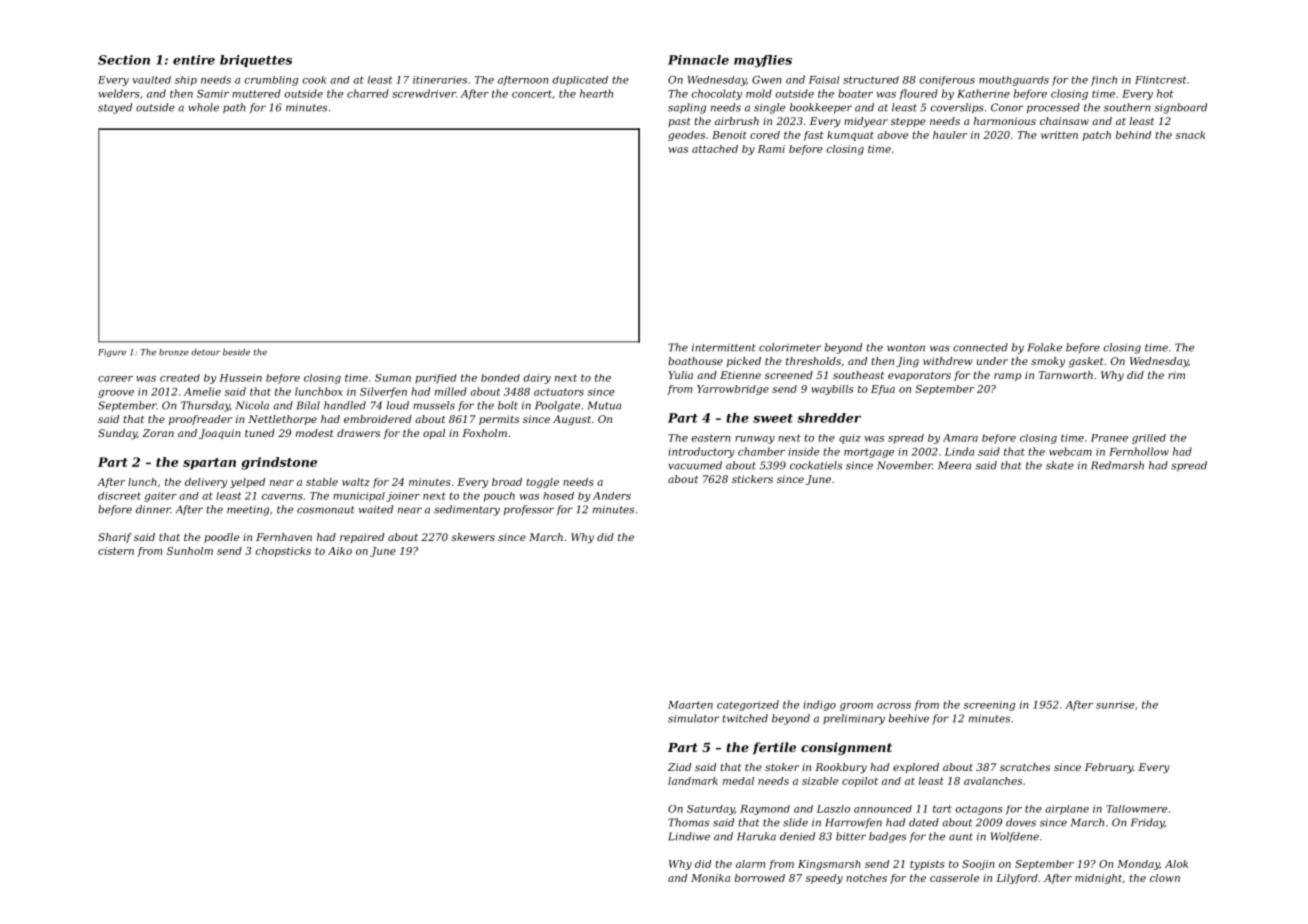 The width and height of the screenshot is (1308, 924). Describe the element at coordinates (693, 718) in the screenshot. I see `simulator` at that location.
